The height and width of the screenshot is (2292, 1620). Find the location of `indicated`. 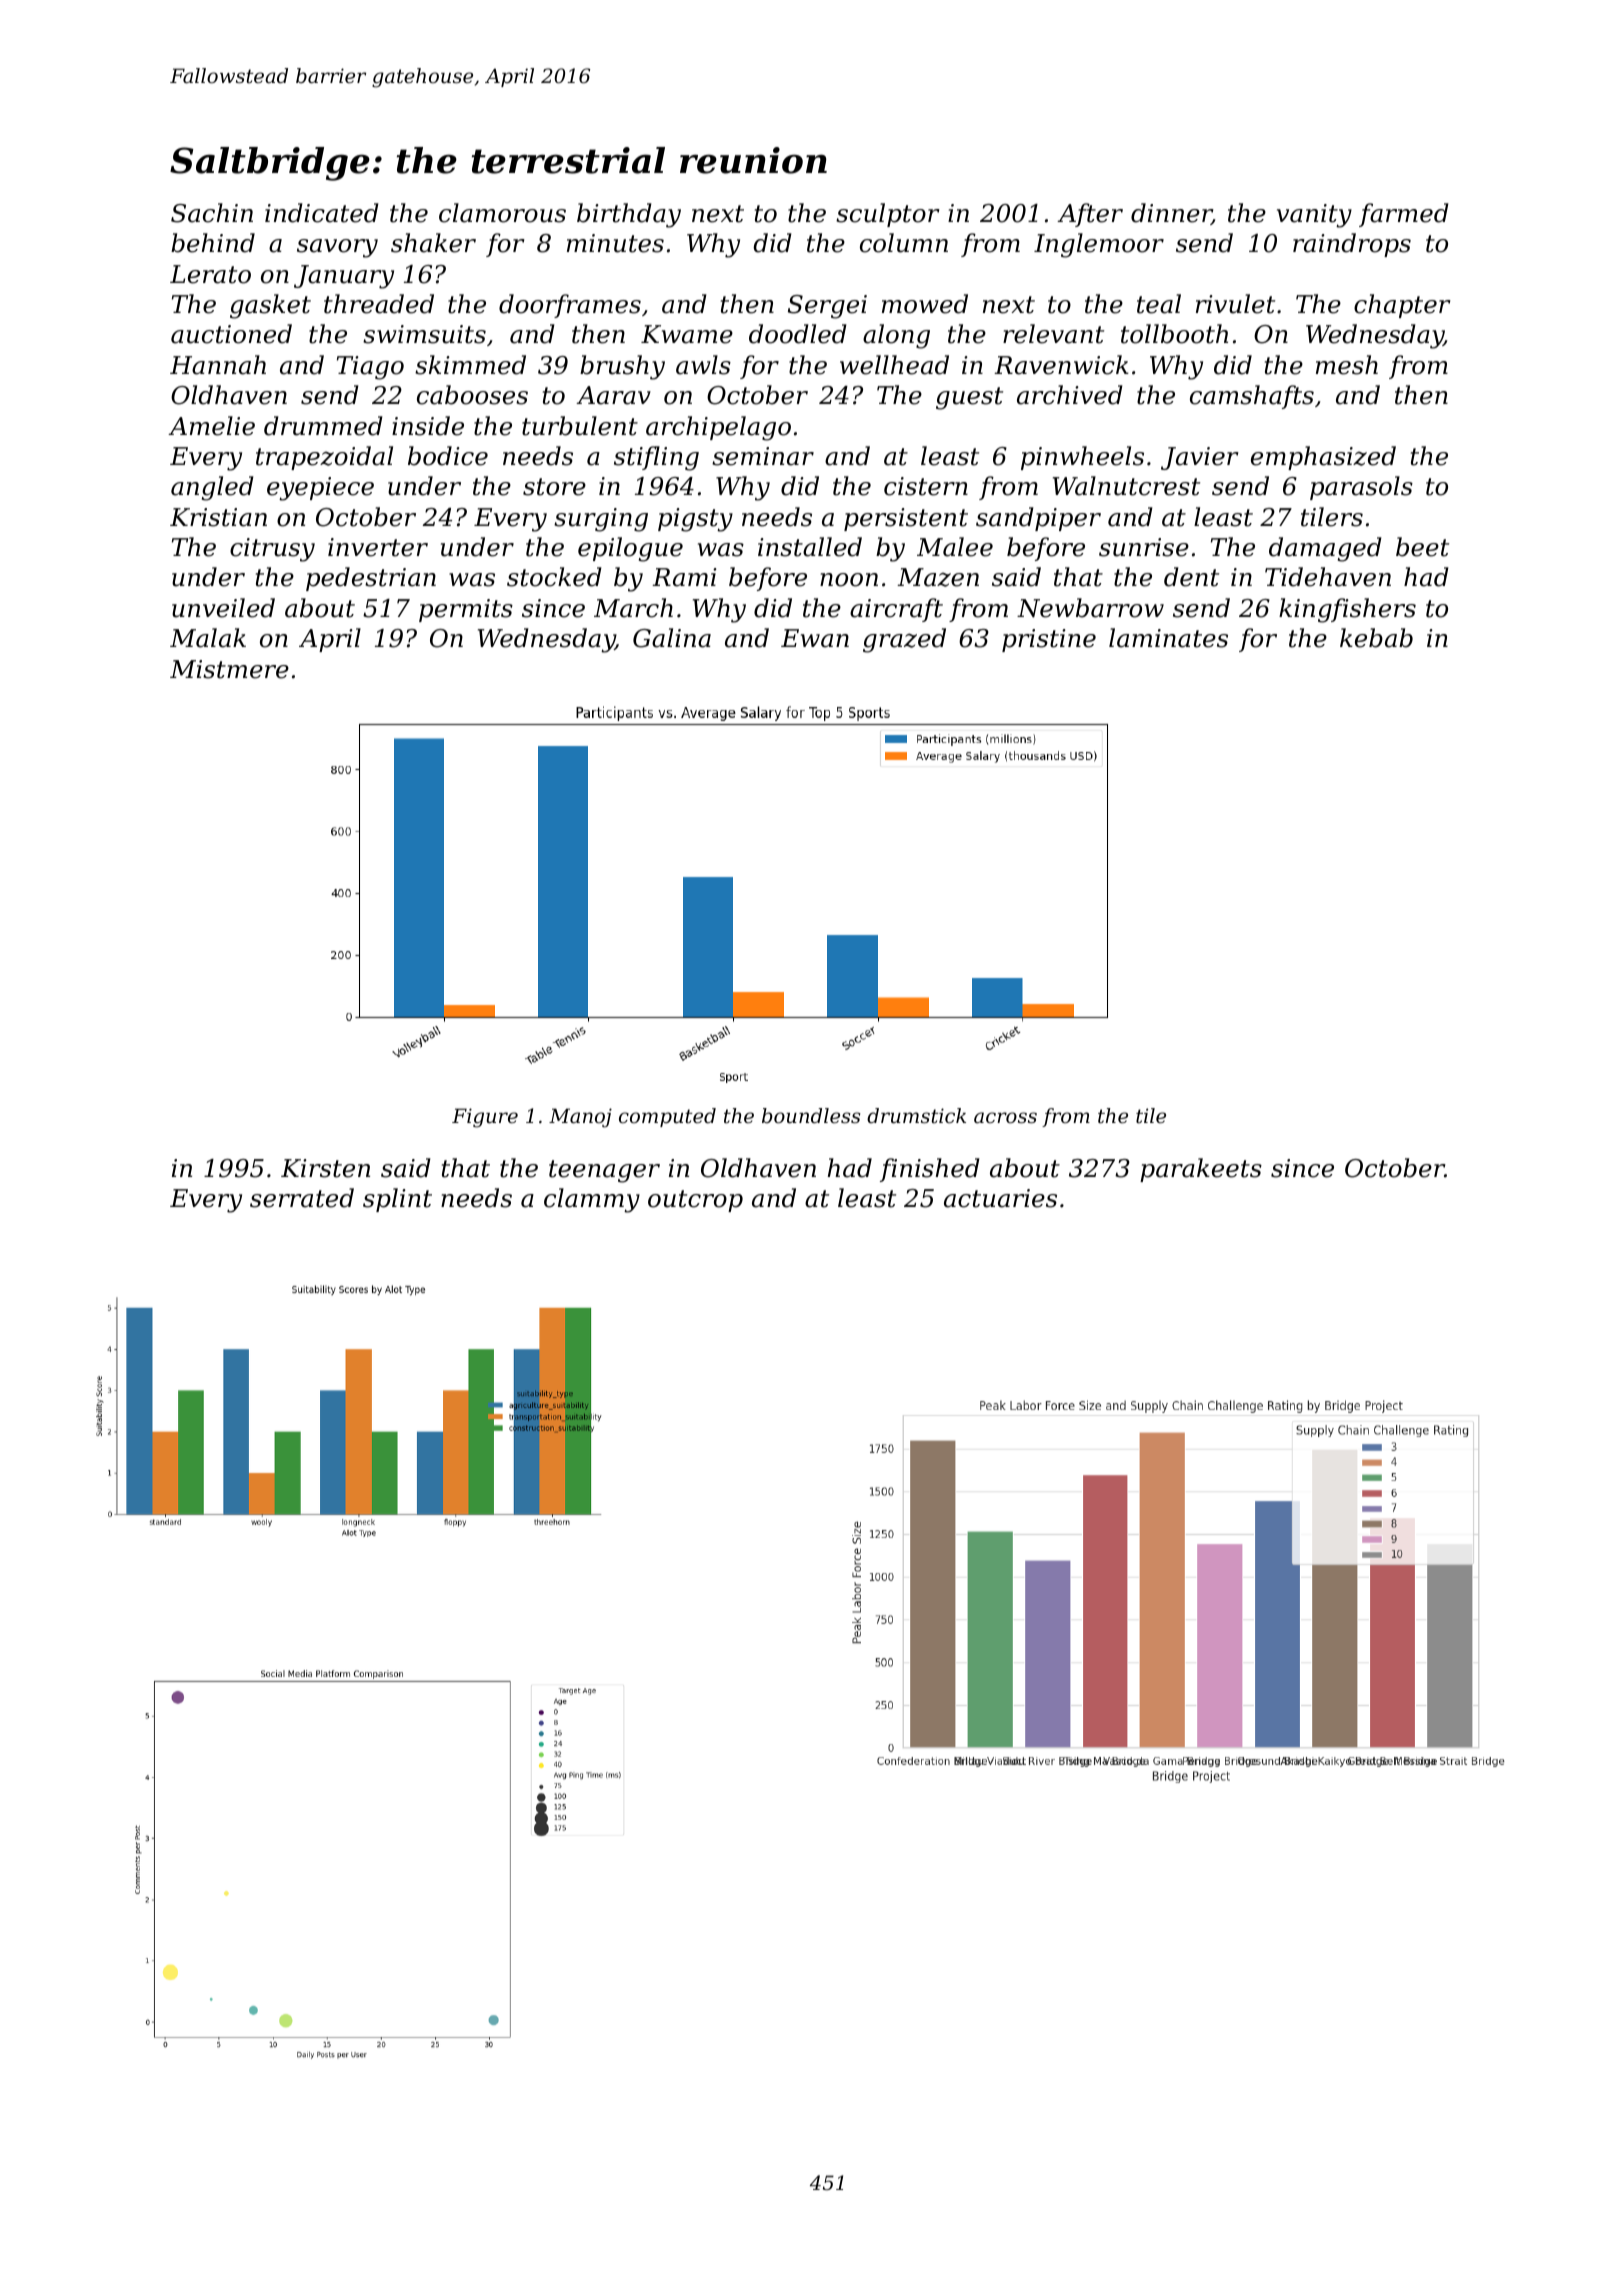

indicated is located at coordinates (321, 213).
